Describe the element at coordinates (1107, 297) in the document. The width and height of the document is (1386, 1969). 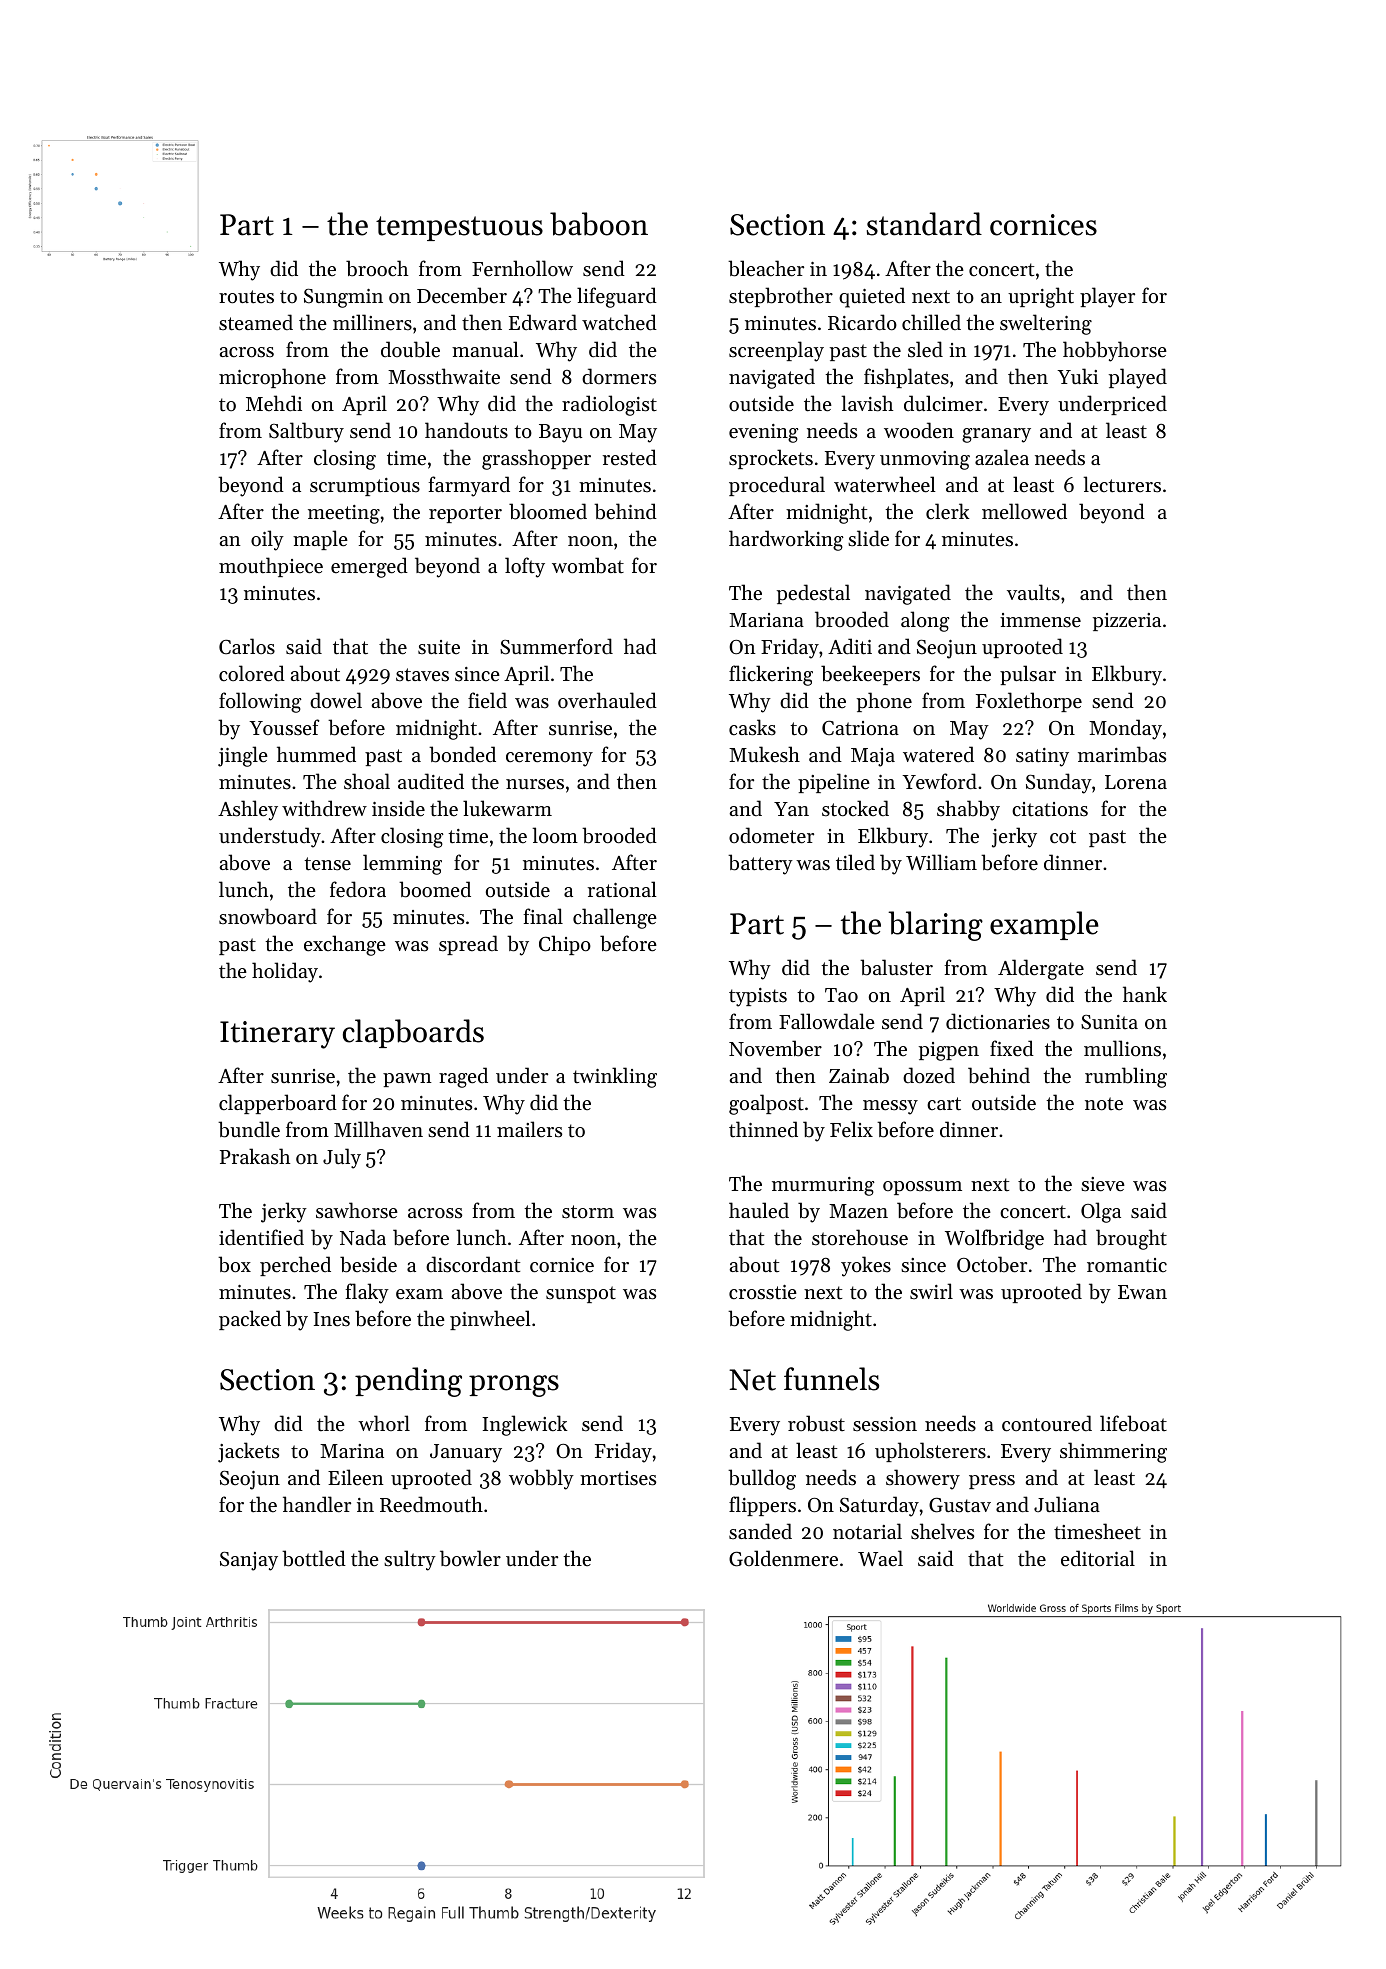
I see `player` at that location.
